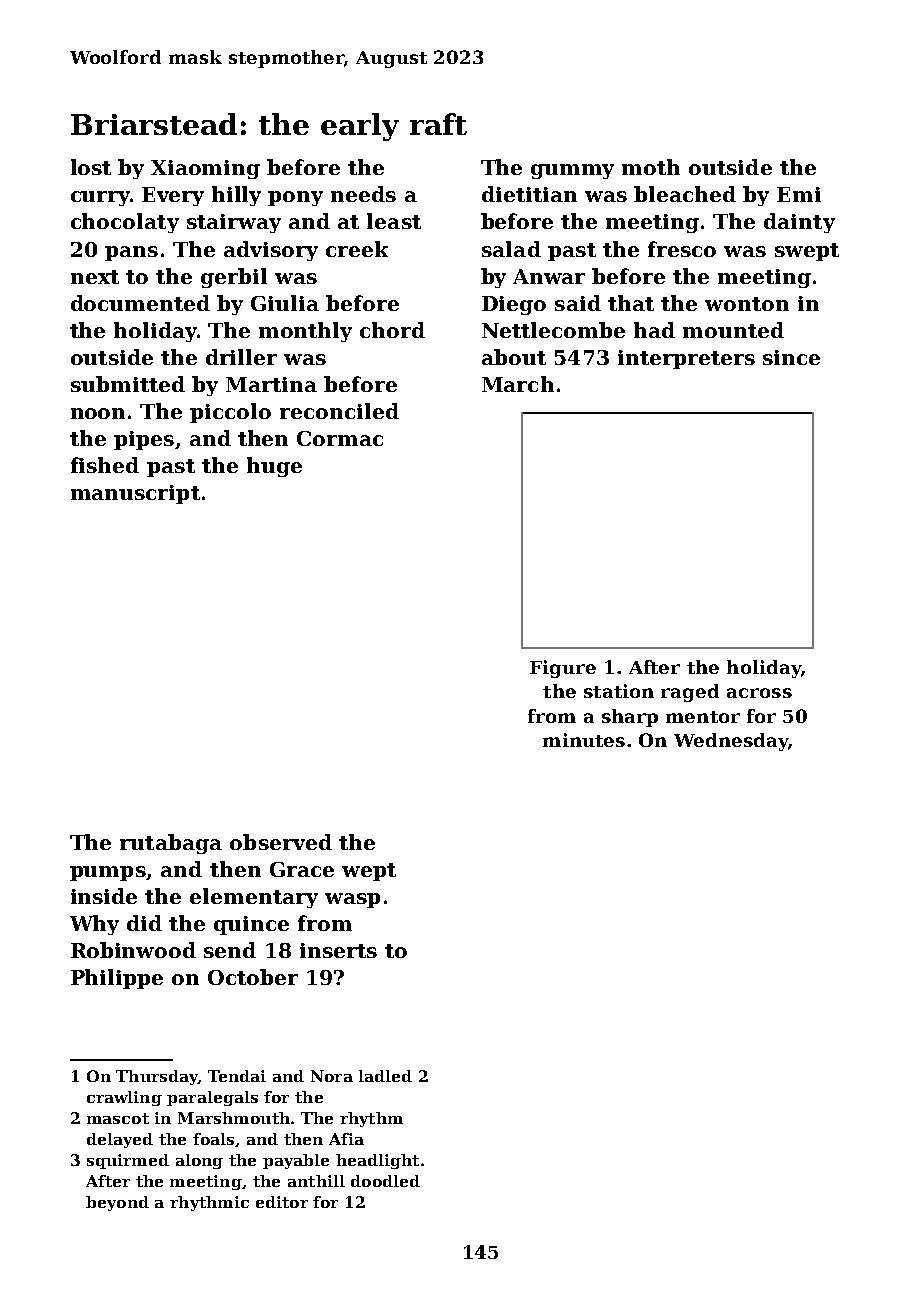  I want to click on gummy, so click(572, 171).
